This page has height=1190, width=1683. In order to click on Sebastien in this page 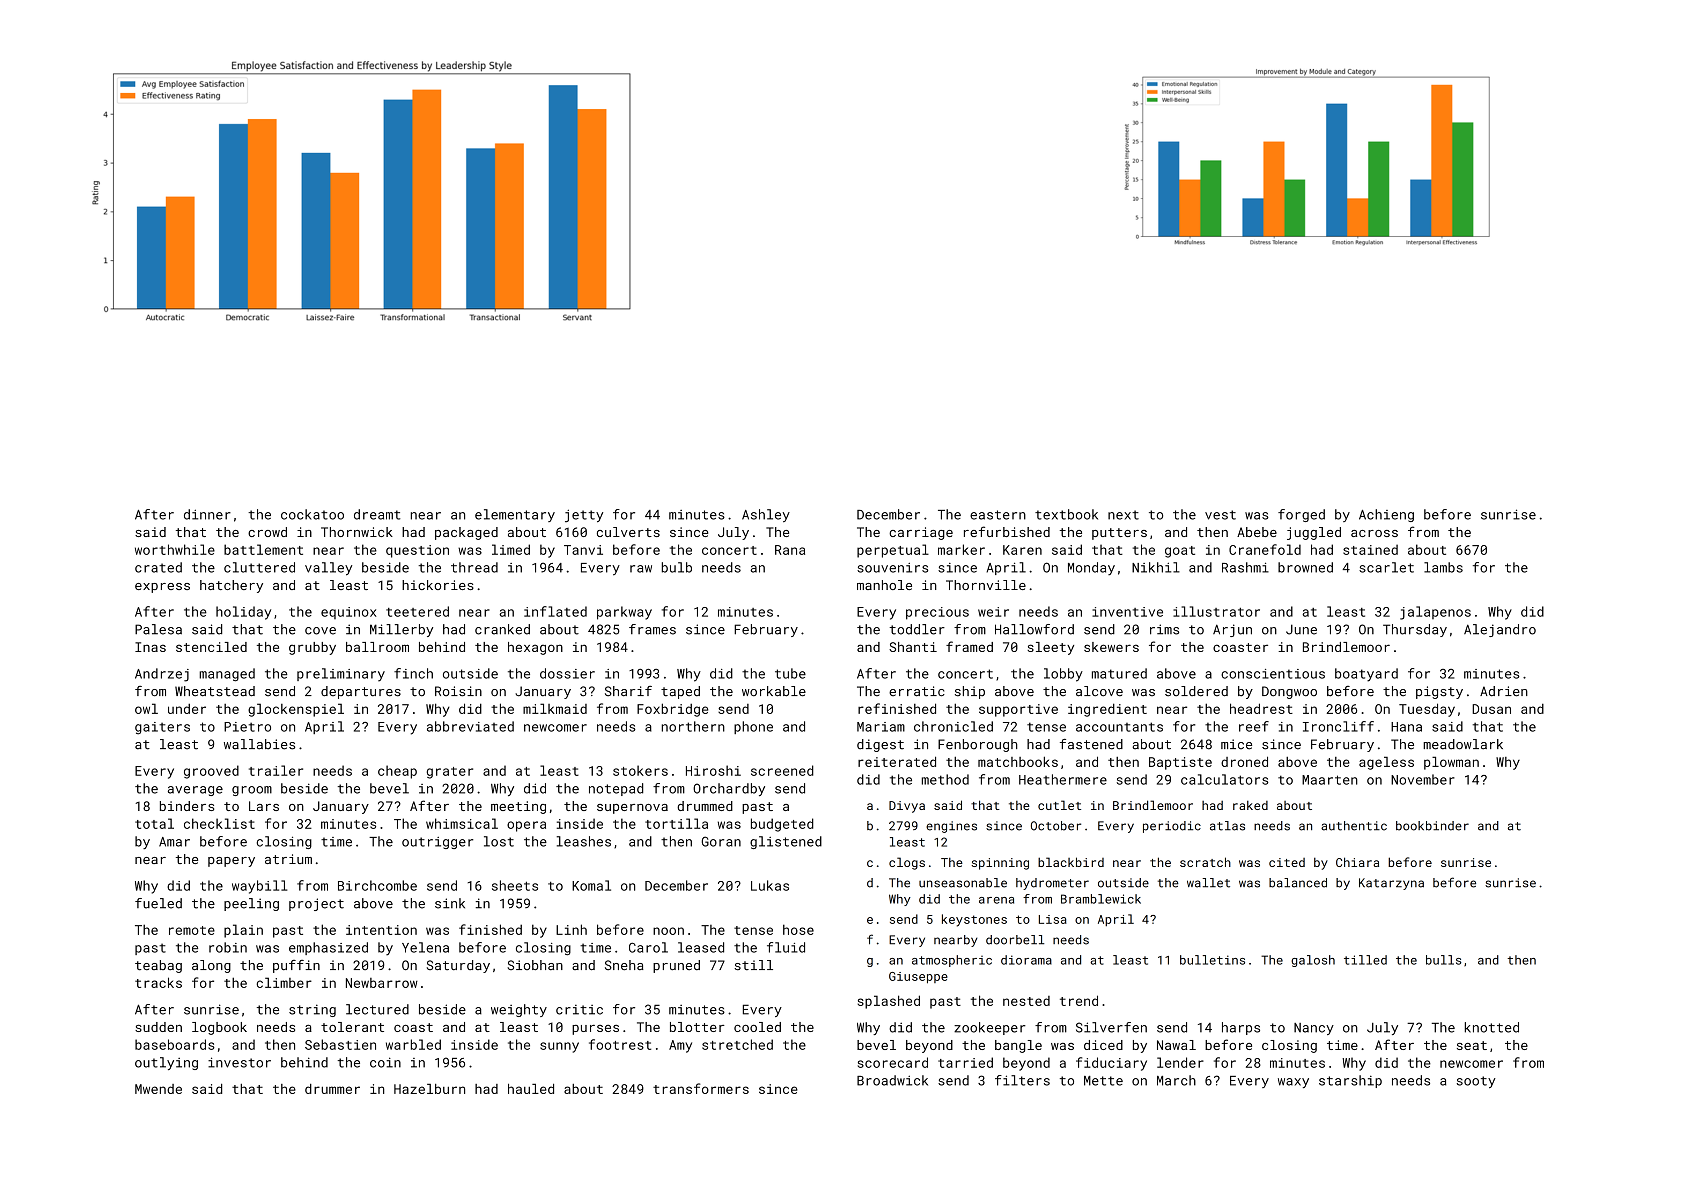, I will do `click(340, 1044)`.
